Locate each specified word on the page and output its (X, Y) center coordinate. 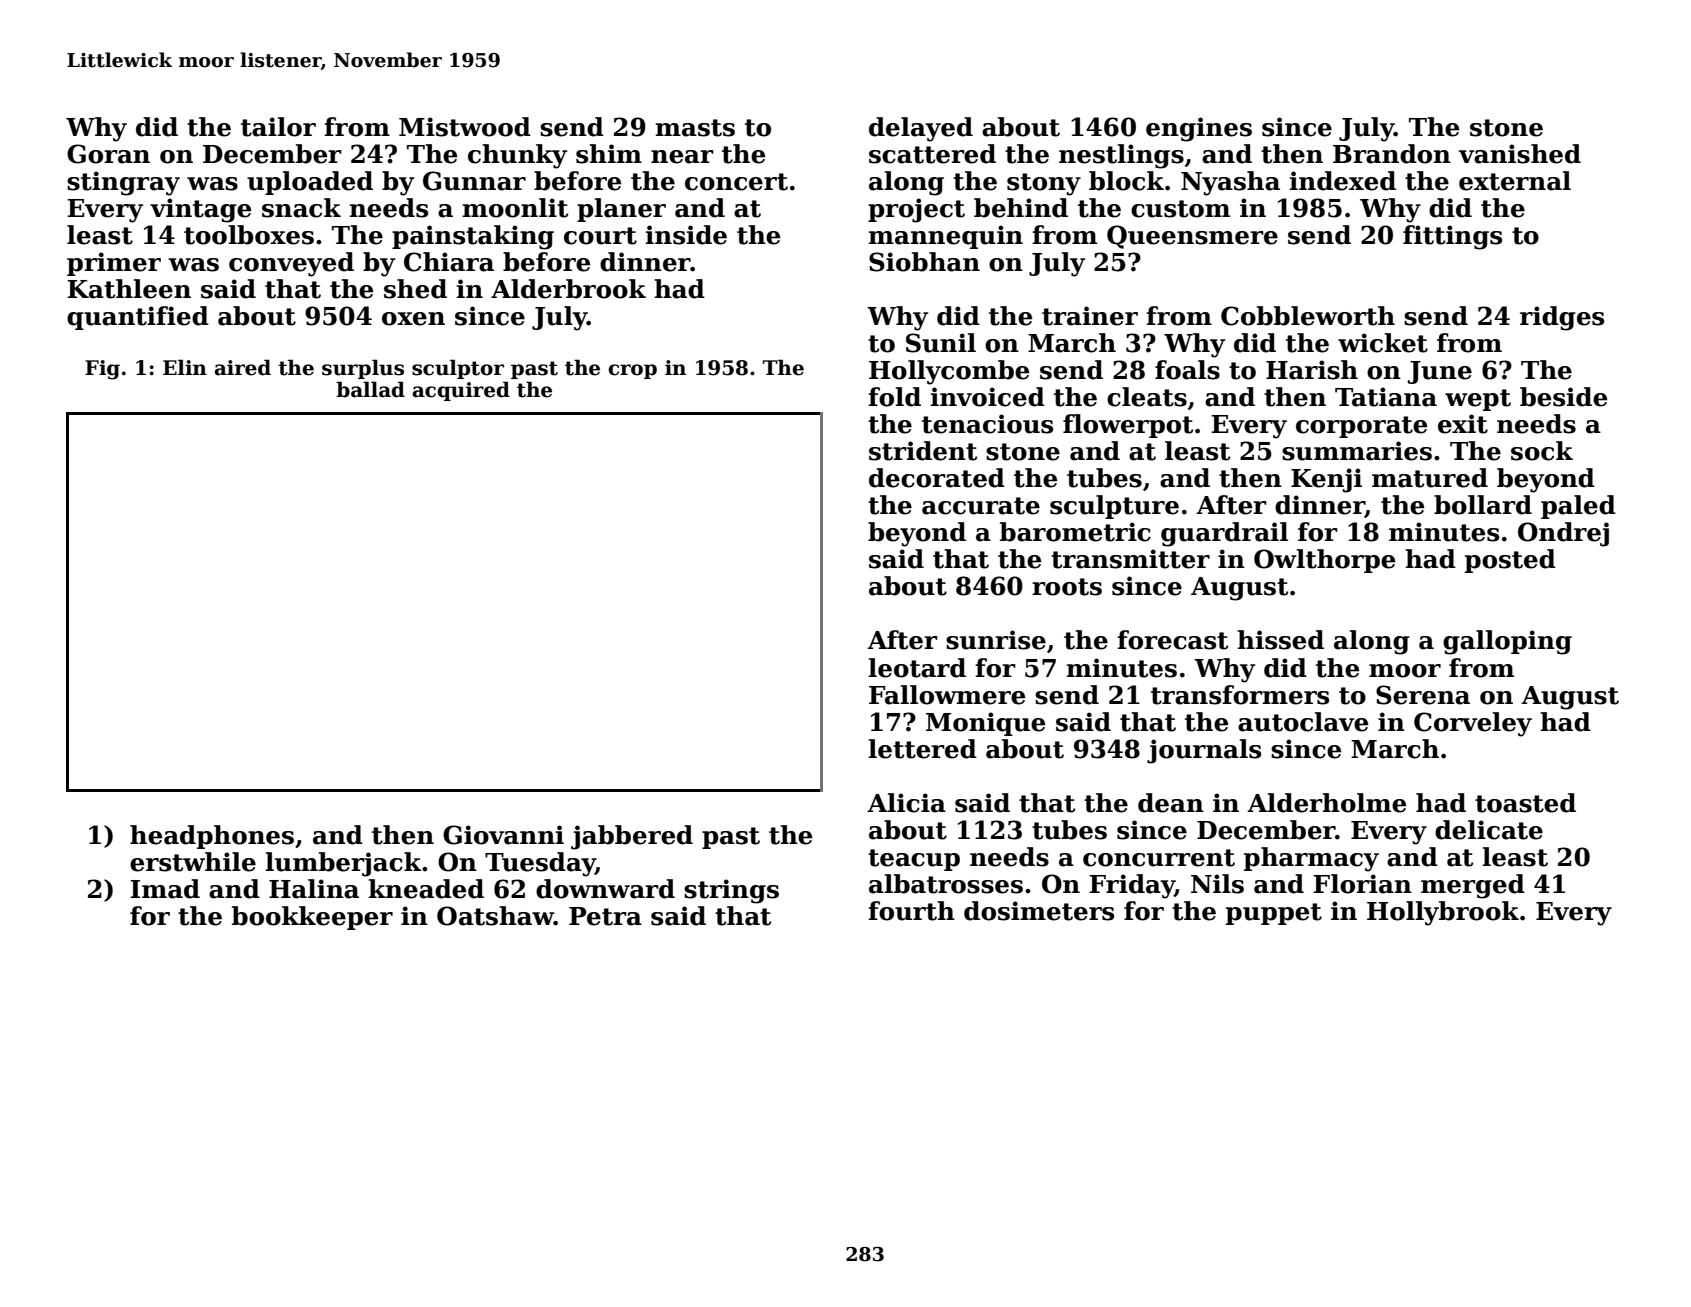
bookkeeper (312, 918)
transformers (1240, 695)
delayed (921, 129)
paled (1578, 507)
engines (1199, 129)
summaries (1357, 451)
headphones (212, 837)
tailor (278, 127)
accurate (981, 506)
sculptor (458, 369)
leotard (917, 668)
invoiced (987, 397)
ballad (370, 389)
